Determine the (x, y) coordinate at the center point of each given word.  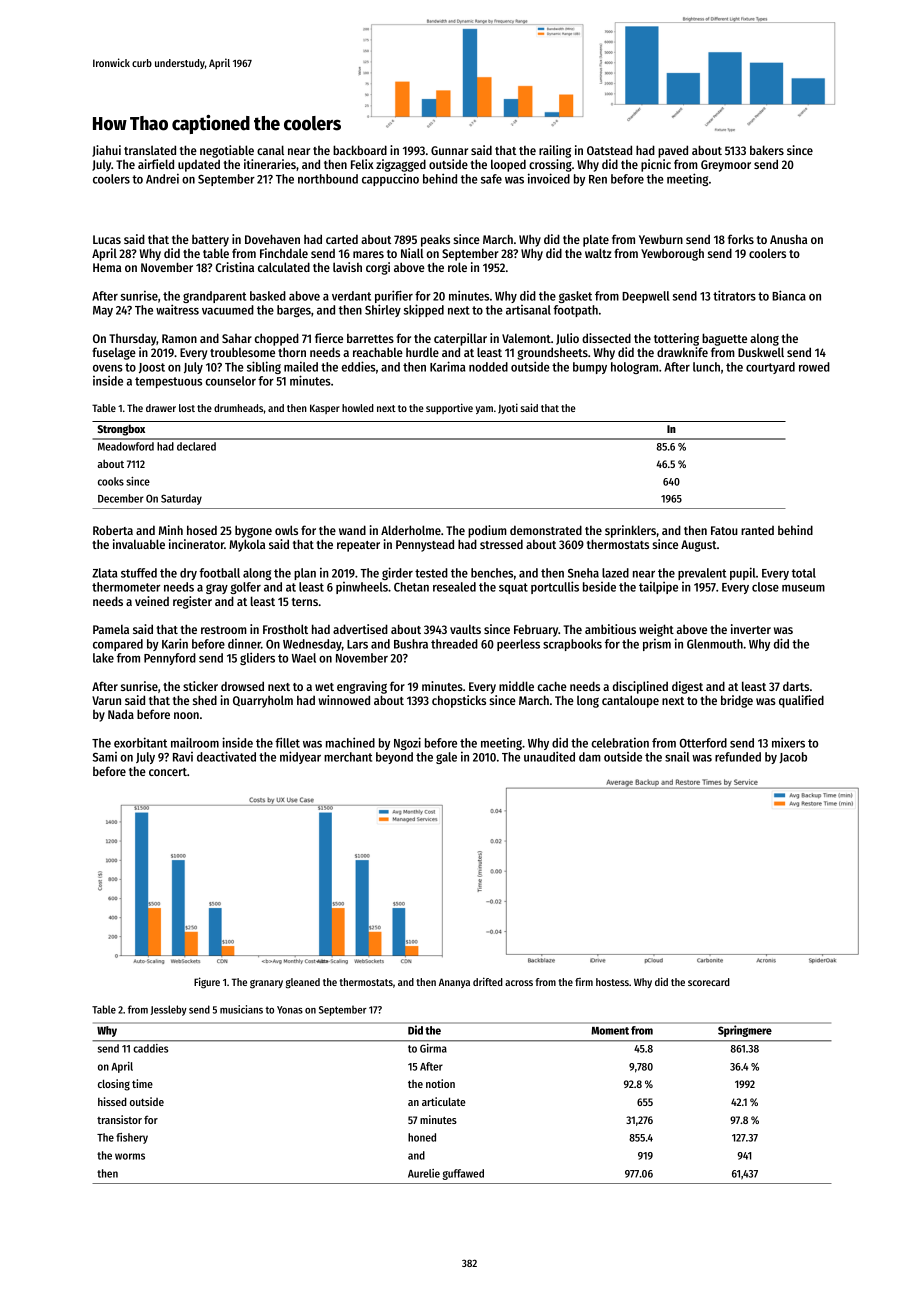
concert (168, 772)
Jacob (793, 757)
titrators (734, 295)
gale (446, 758)
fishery (132, 1138)
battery (210, 240)
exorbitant (140, 742)
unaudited (549, 756)
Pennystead (425, 545)
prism (657, 644)
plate (596, 240)
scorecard (709, 982)
